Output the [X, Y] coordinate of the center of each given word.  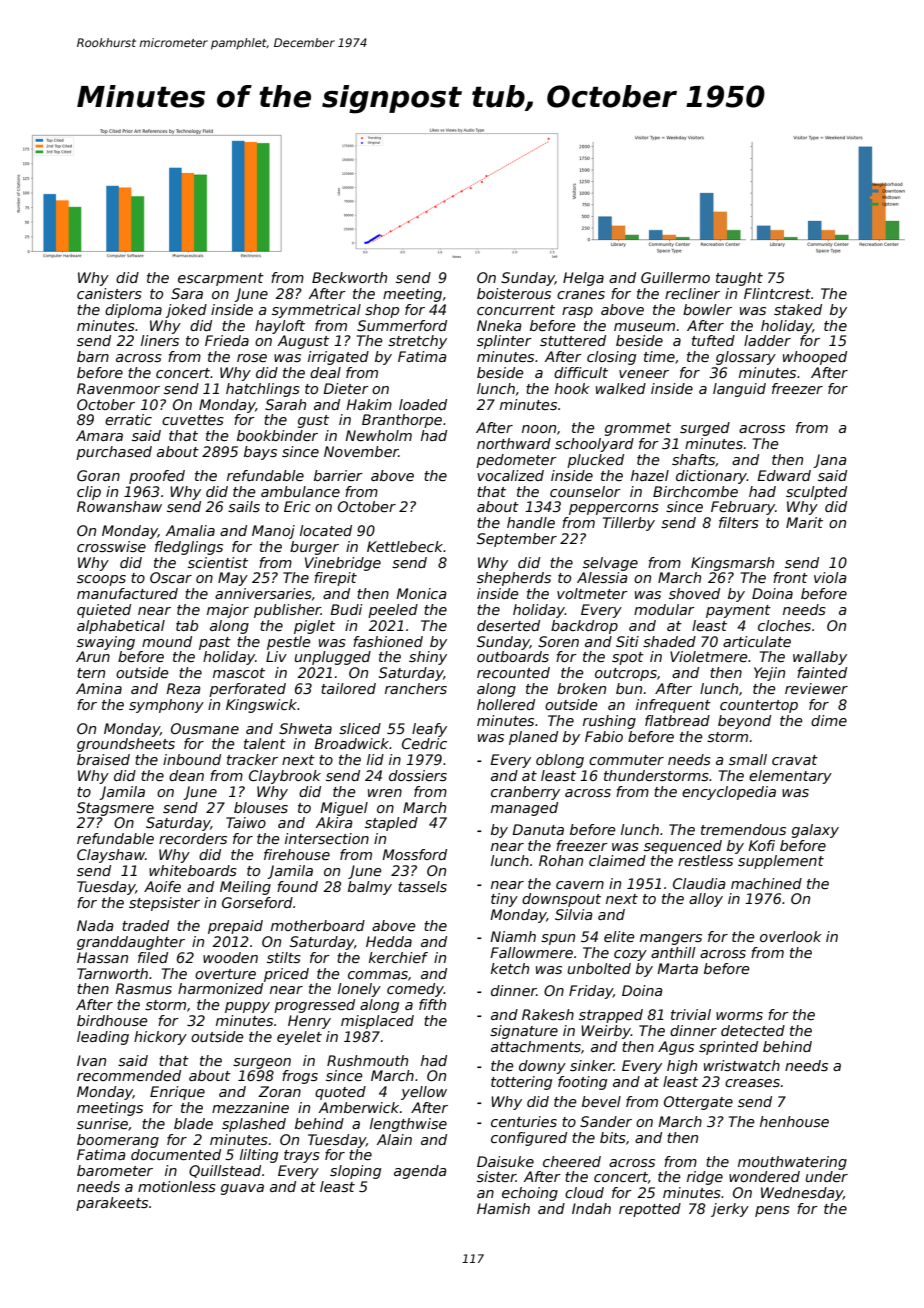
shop [382, 311]
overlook [791, 936]
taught [739, 279]
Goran [98, 475]
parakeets [112, 1204]
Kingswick [261, 706]
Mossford [414, 854]
